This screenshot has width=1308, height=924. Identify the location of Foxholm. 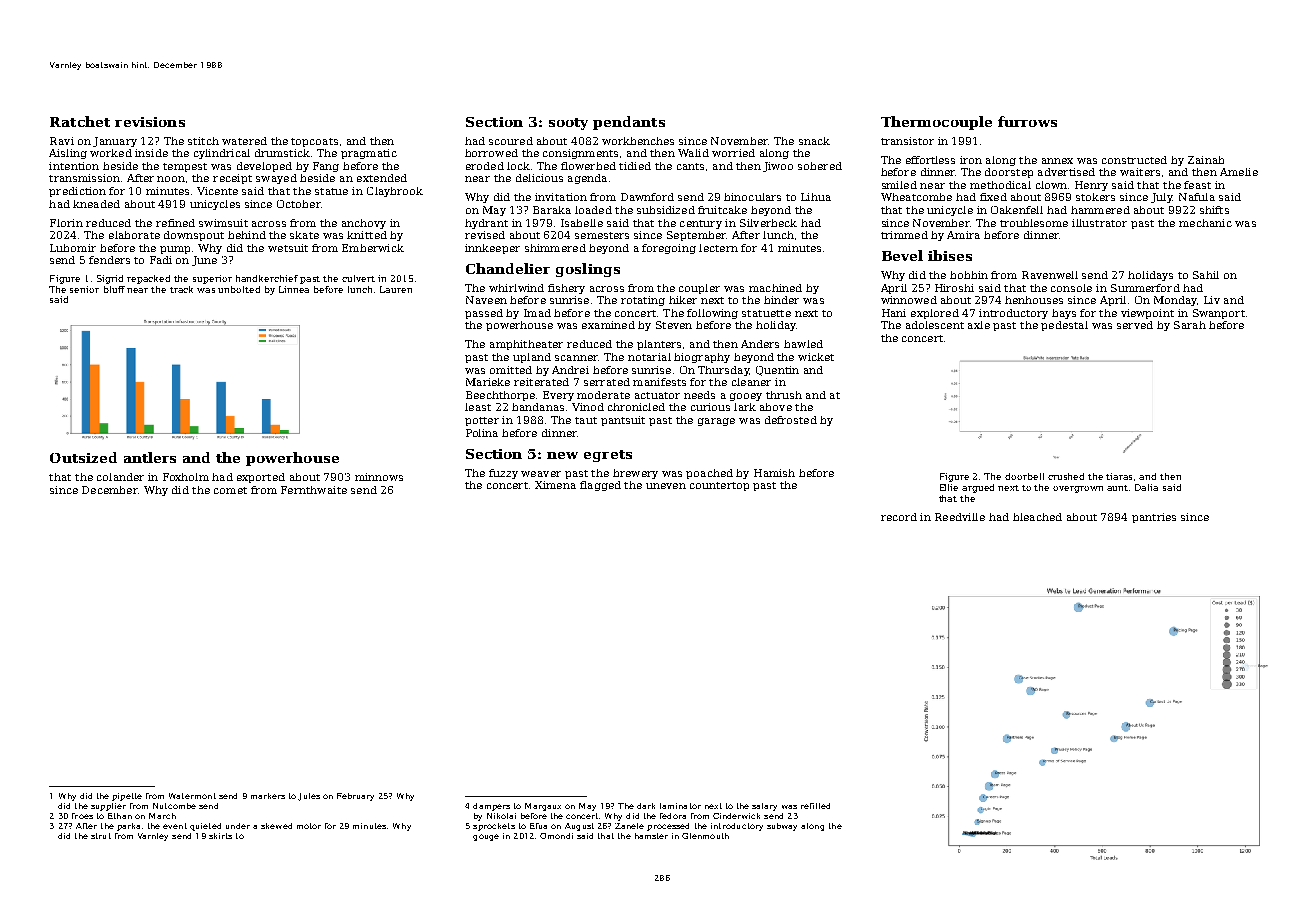
(186, 477).
